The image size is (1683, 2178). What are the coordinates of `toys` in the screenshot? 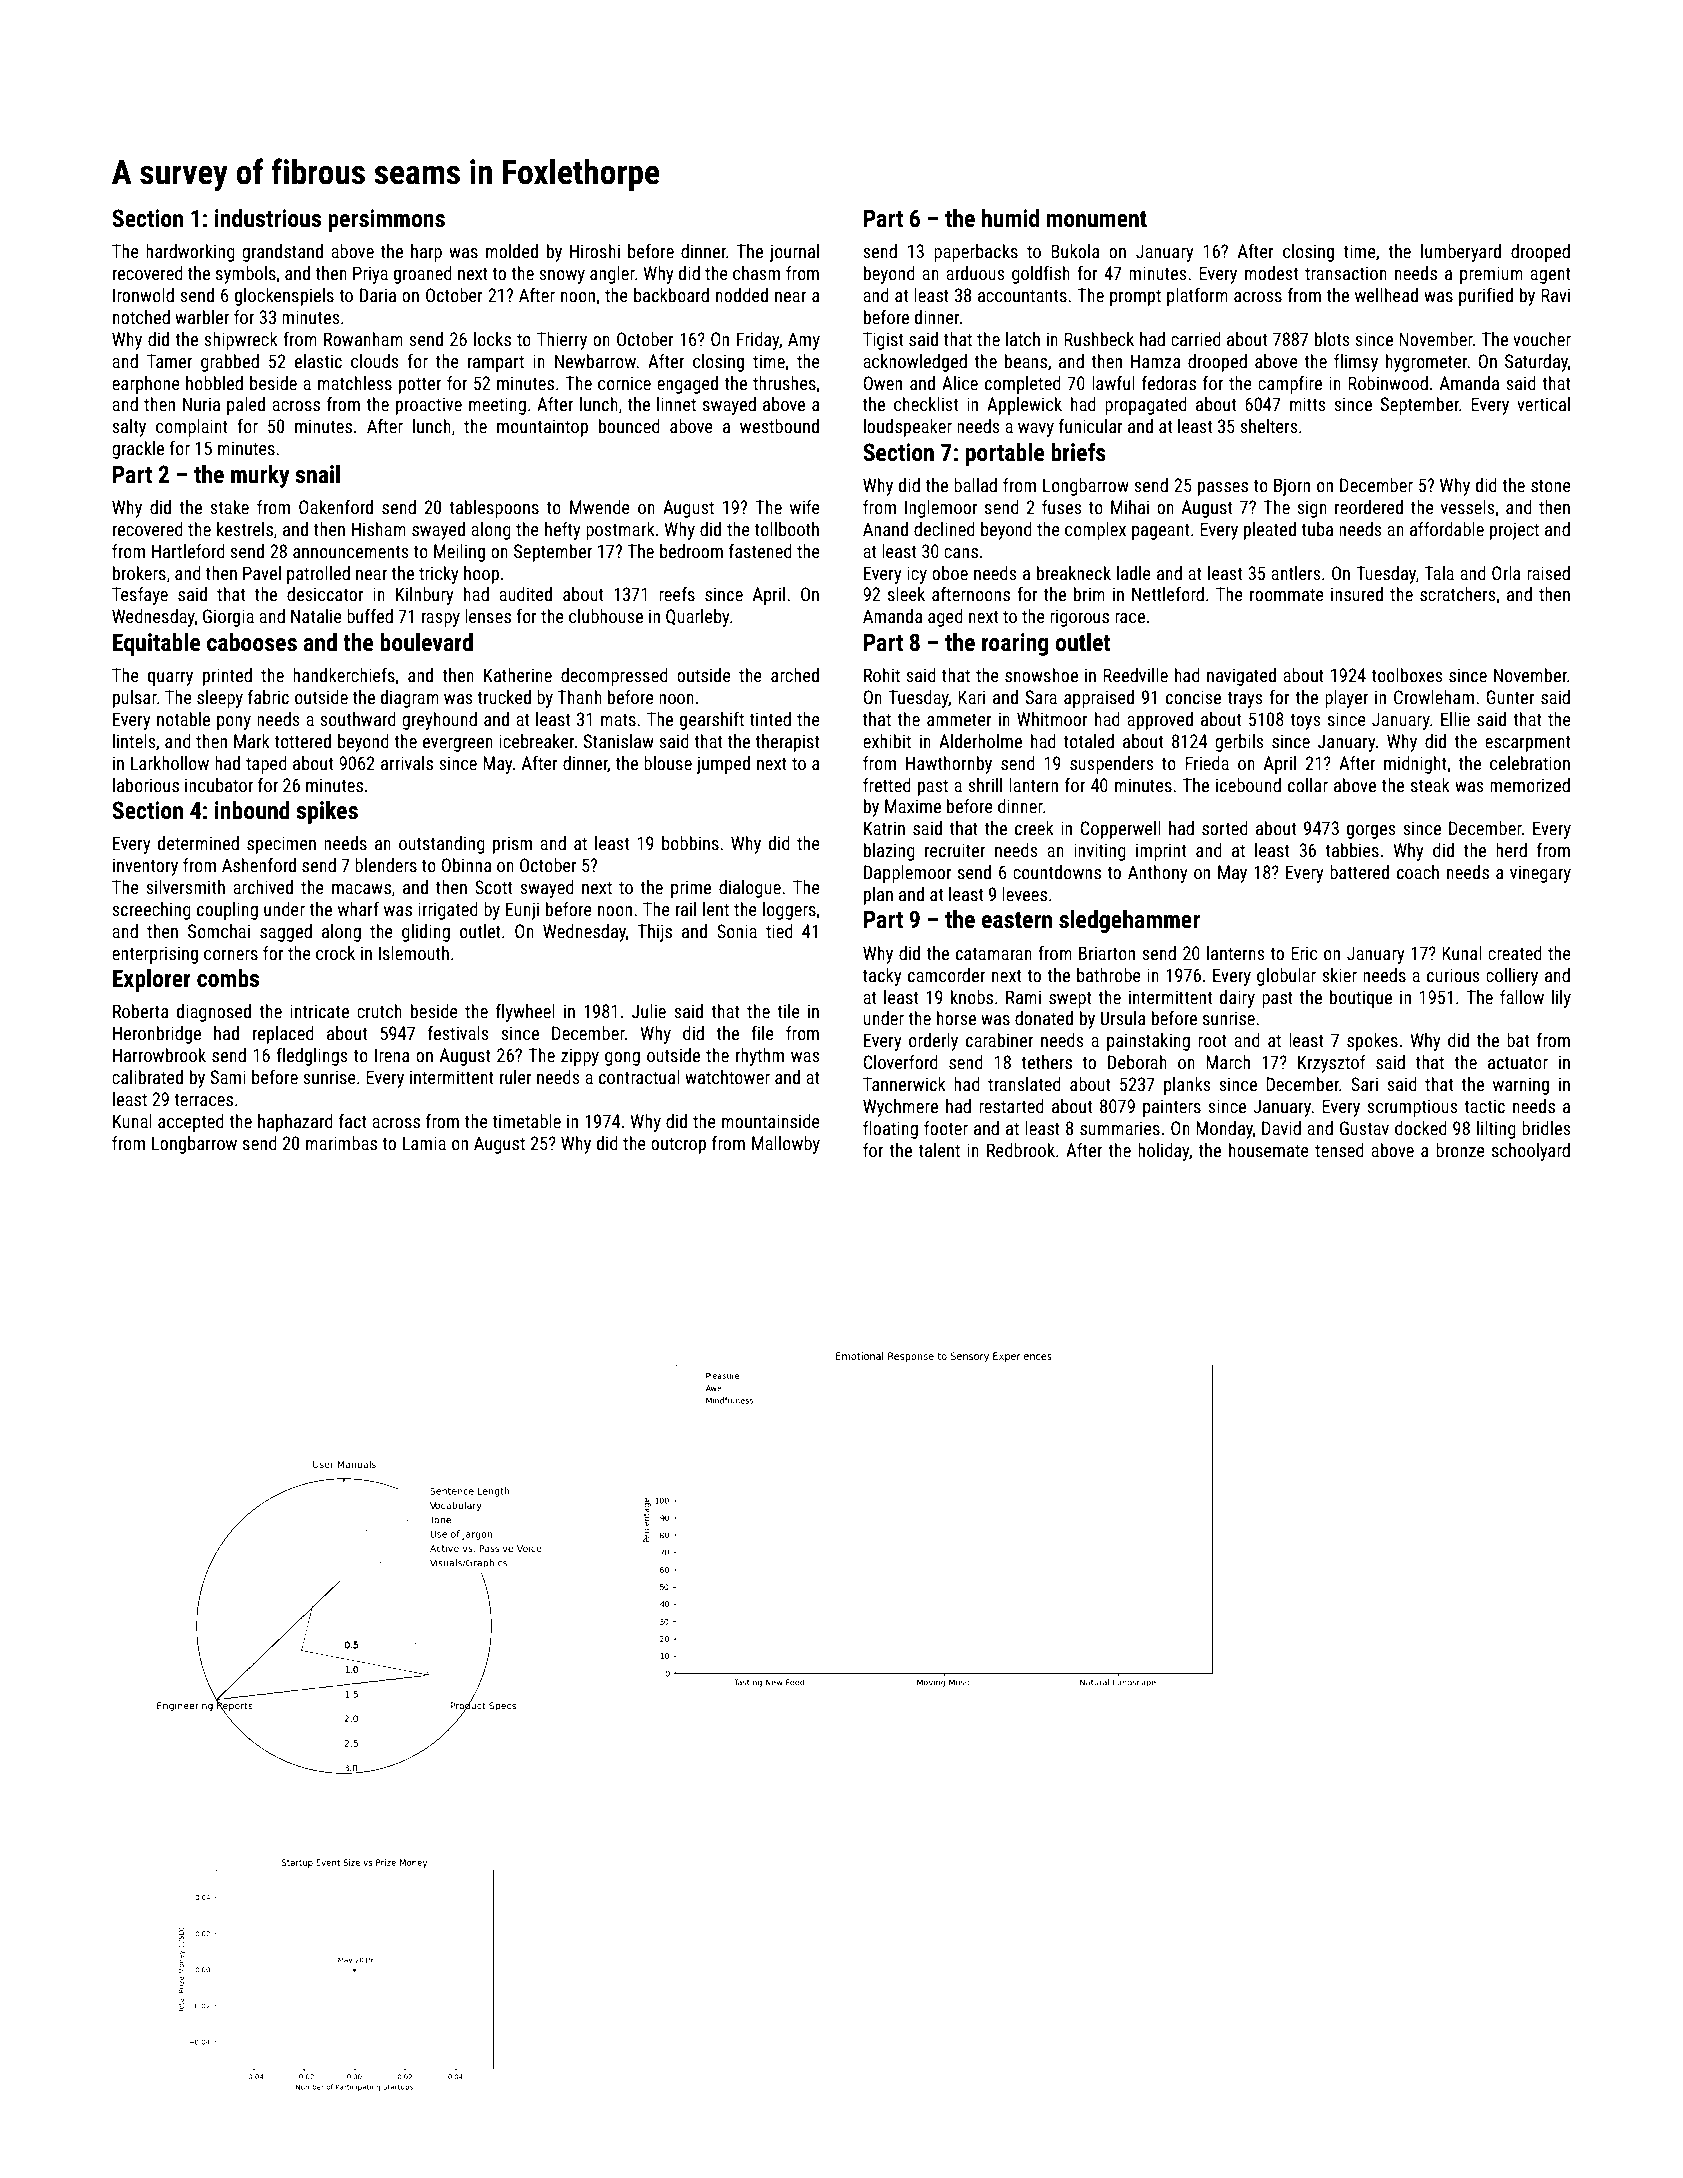 It's located at (1305, 722).
